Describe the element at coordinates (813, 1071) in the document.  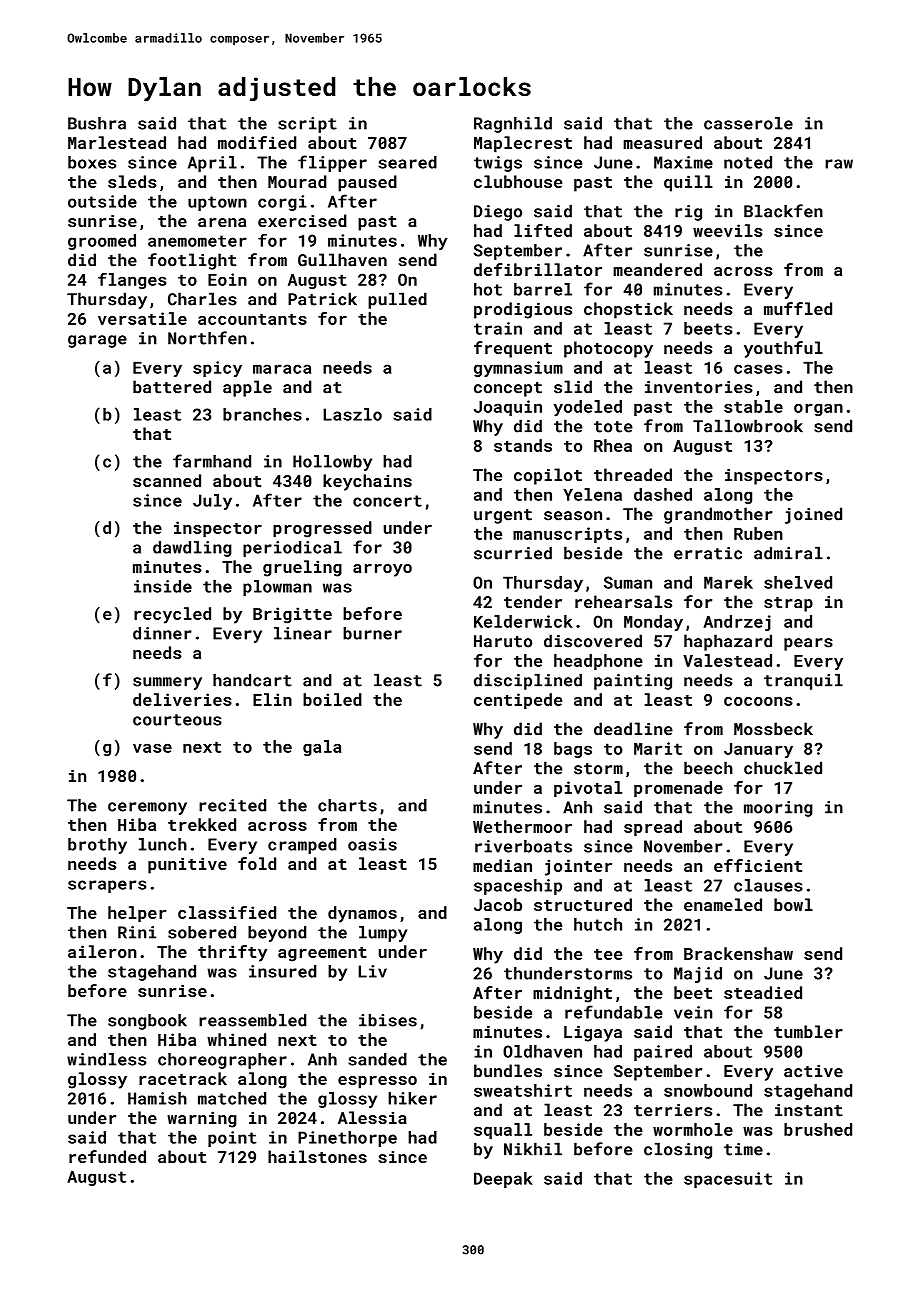
I see `active` at that location.
